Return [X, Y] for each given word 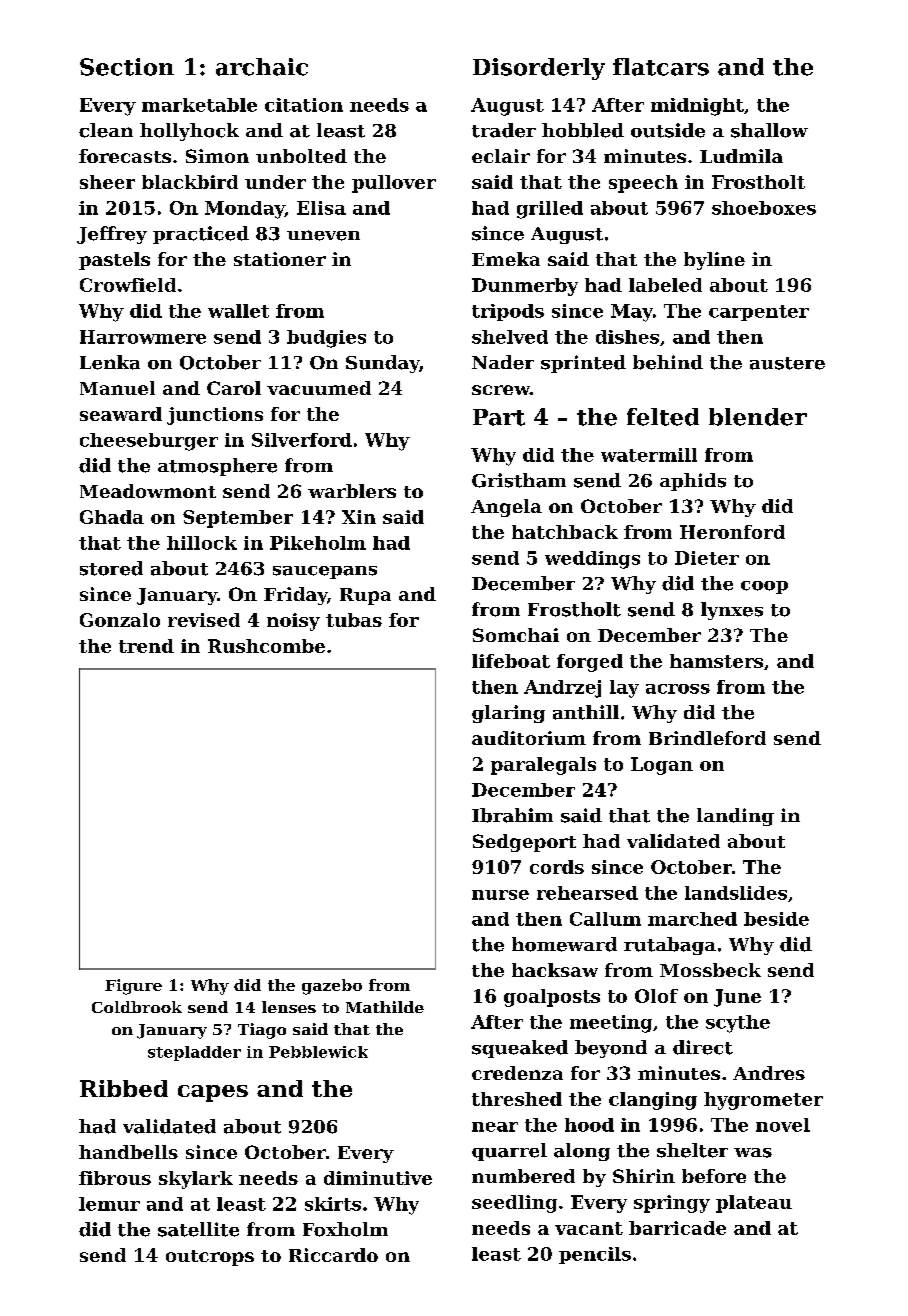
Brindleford [707, 738]
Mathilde [385, 1007]
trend [146, 646]
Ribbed [124, 1088]
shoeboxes [764, 208]
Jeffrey [112, 235]
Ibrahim [512, 815]
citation [304, 105]
